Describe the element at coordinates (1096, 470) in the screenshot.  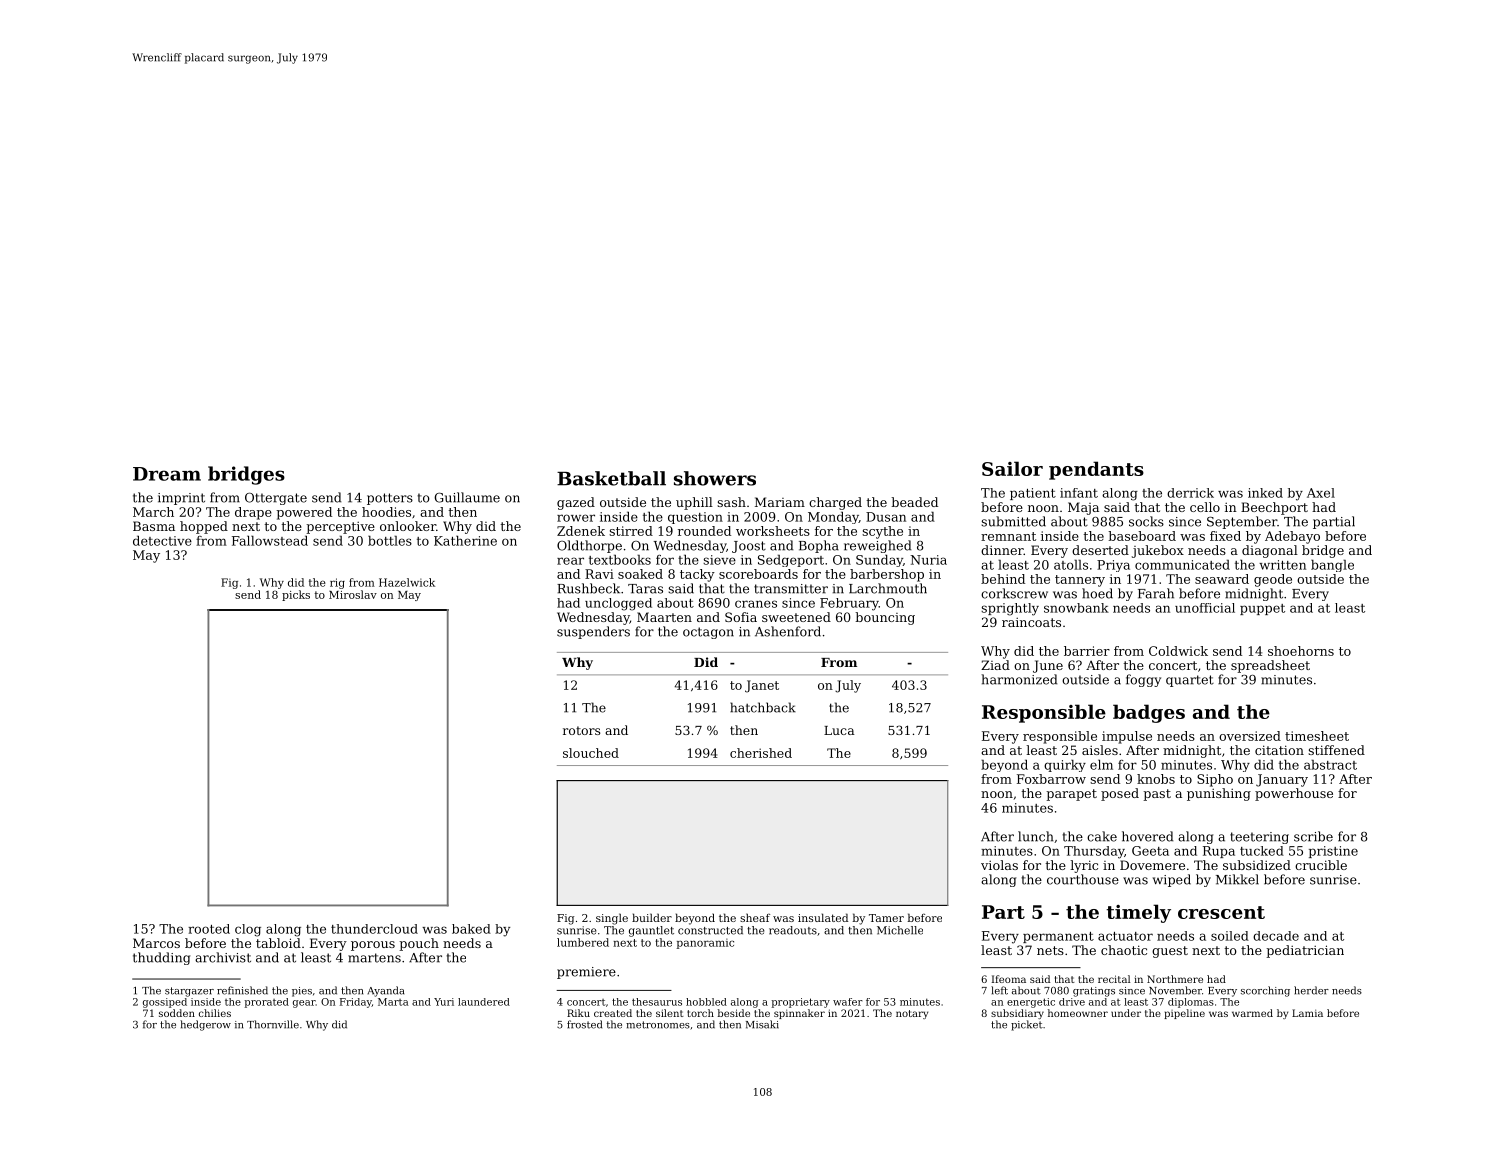
I see `pendants` at that location.
